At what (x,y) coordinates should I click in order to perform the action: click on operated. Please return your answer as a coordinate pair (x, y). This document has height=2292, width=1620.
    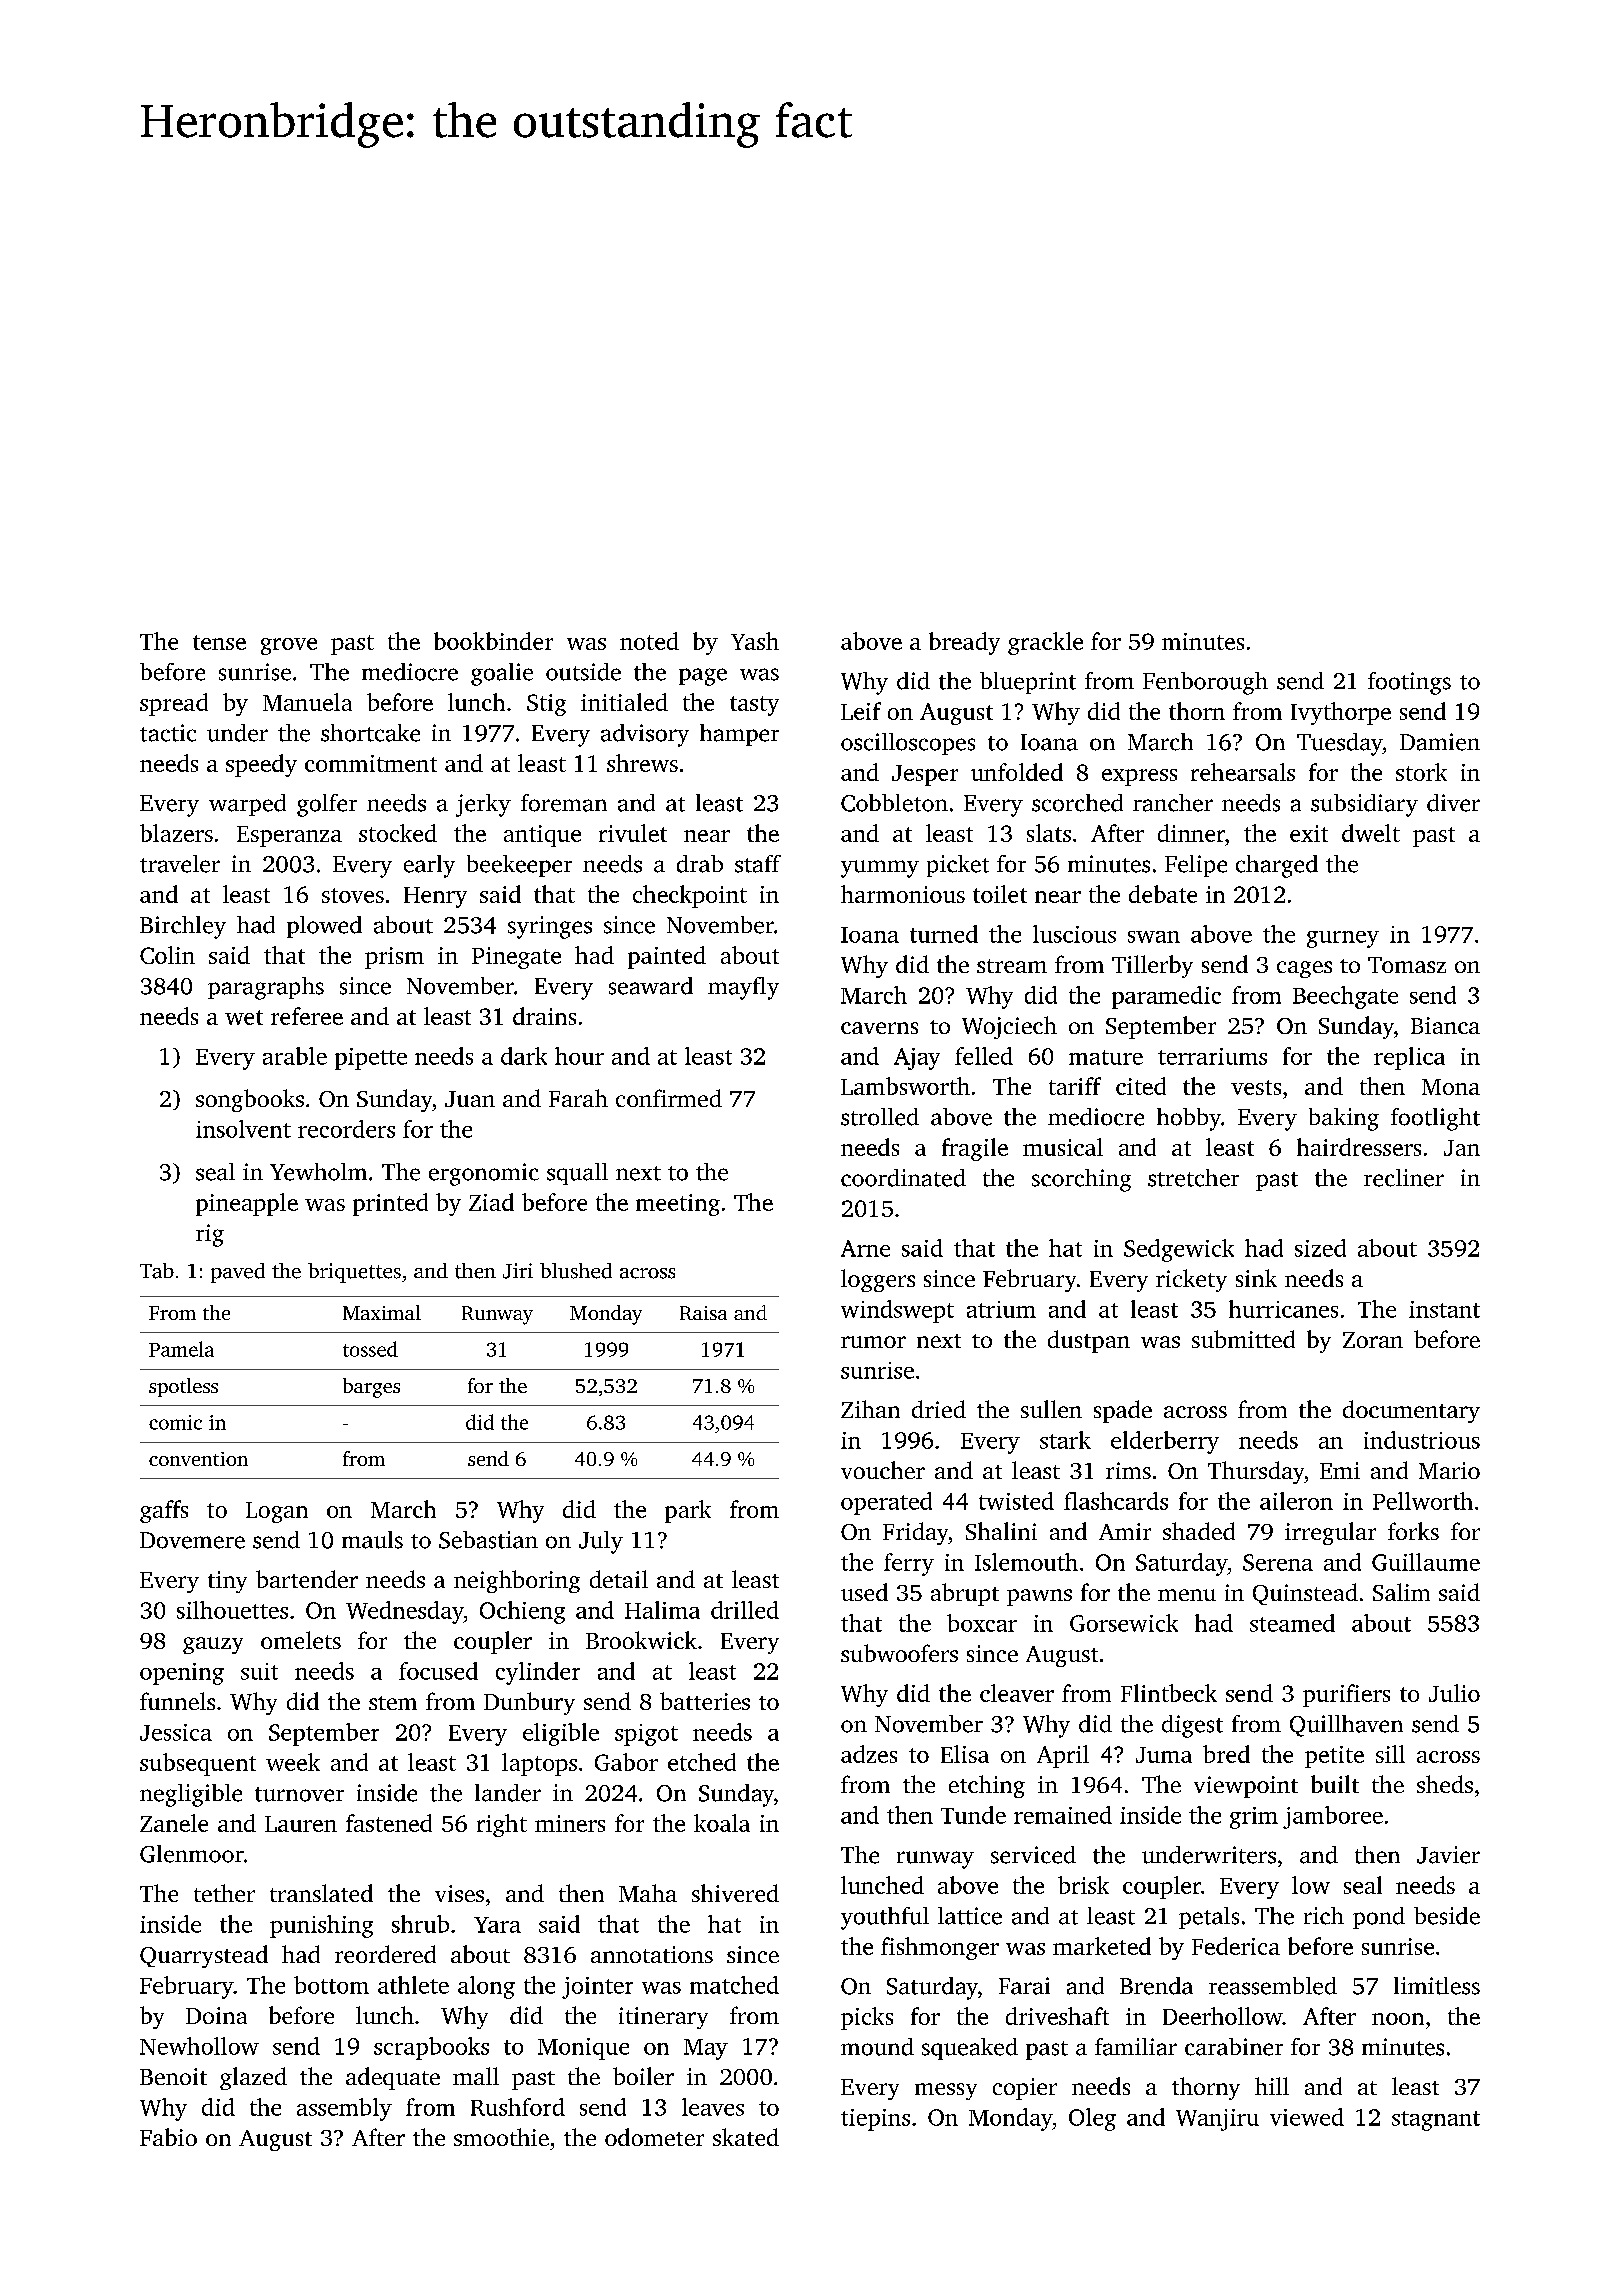
    Looking at the image, I should click on (886, 1503).
